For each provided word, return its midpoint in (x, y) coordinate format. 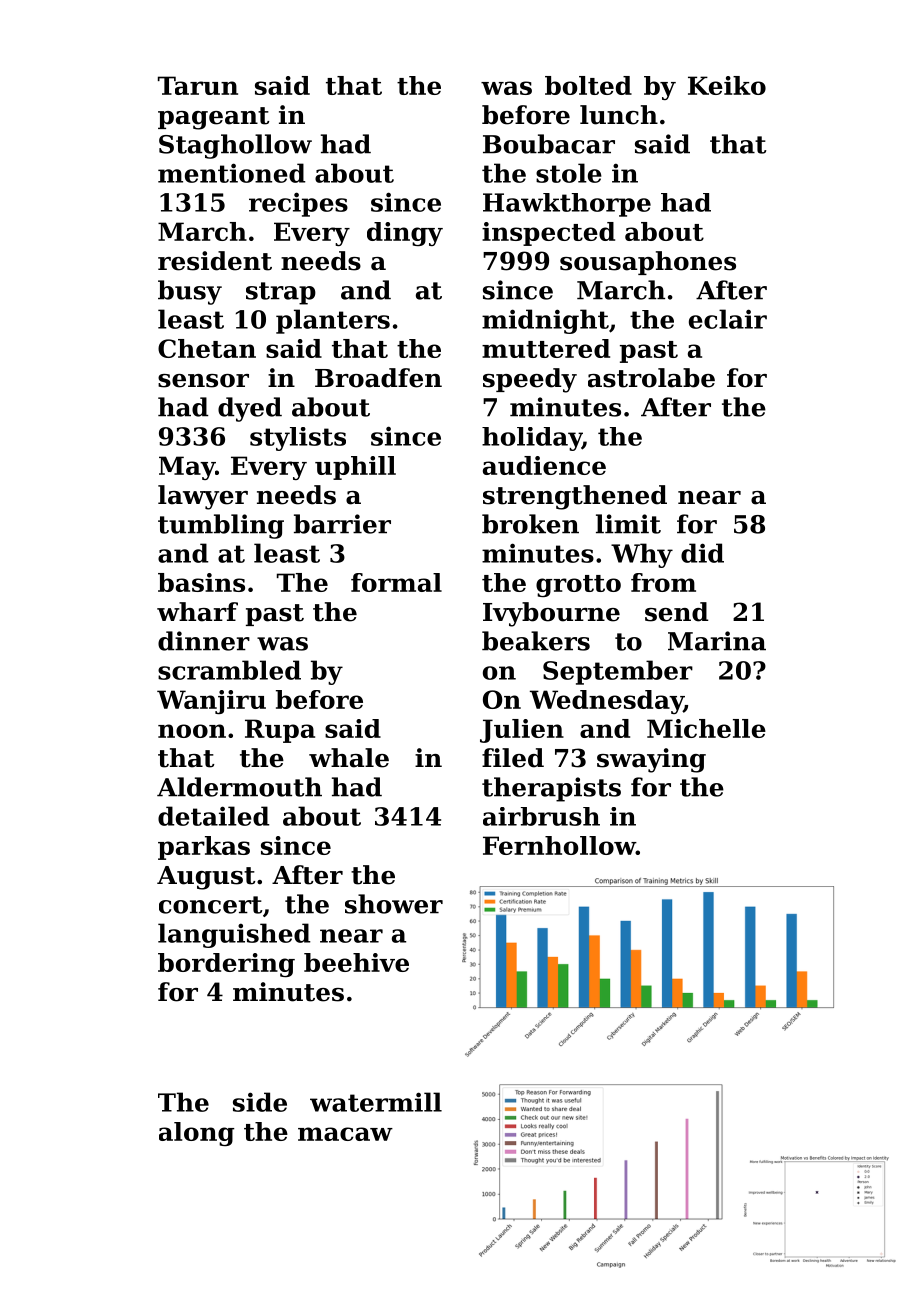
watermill (376, 1102)
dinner (204, 641)
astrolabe (651, 378)
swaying (651, 760)
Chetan (207, 348)
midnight (545, 321)
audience (544, 465)
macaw (345, 1134)
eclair (728, 319)
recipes (298, 204)
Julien (522, 731)
